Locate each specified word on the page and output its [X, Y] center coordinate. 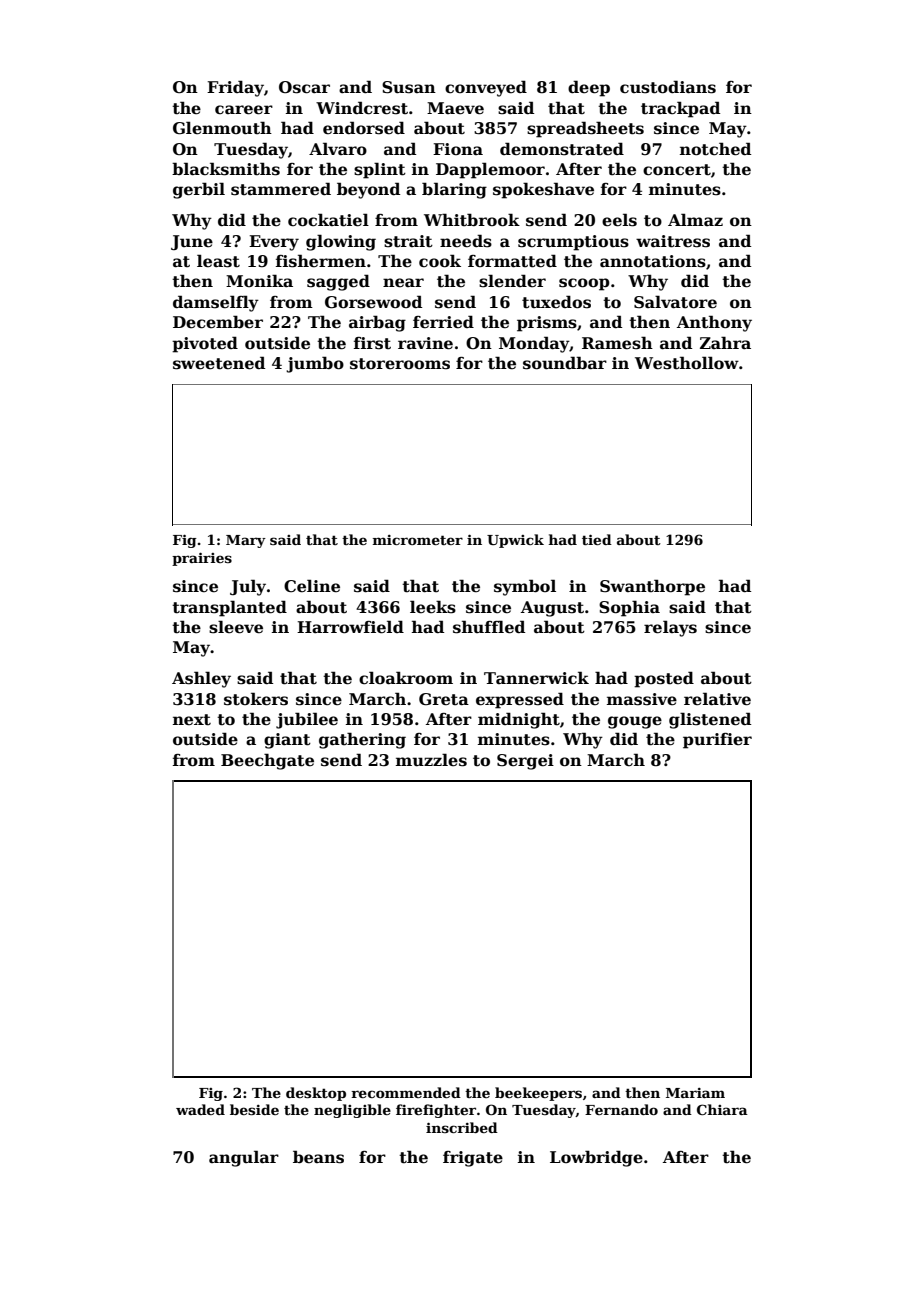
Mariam [695, 1093]
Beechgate [267, 761]
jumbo [315, 364]
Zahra [725, 342]
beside [254, 1109]
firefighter [436, 1111]
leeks [433, 607]
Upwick [515, 541]
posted [664, 679]
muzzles [431, 760]
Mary [246, 541]
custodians [668, 87]
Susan [409, 87]
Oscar [304, 87]
